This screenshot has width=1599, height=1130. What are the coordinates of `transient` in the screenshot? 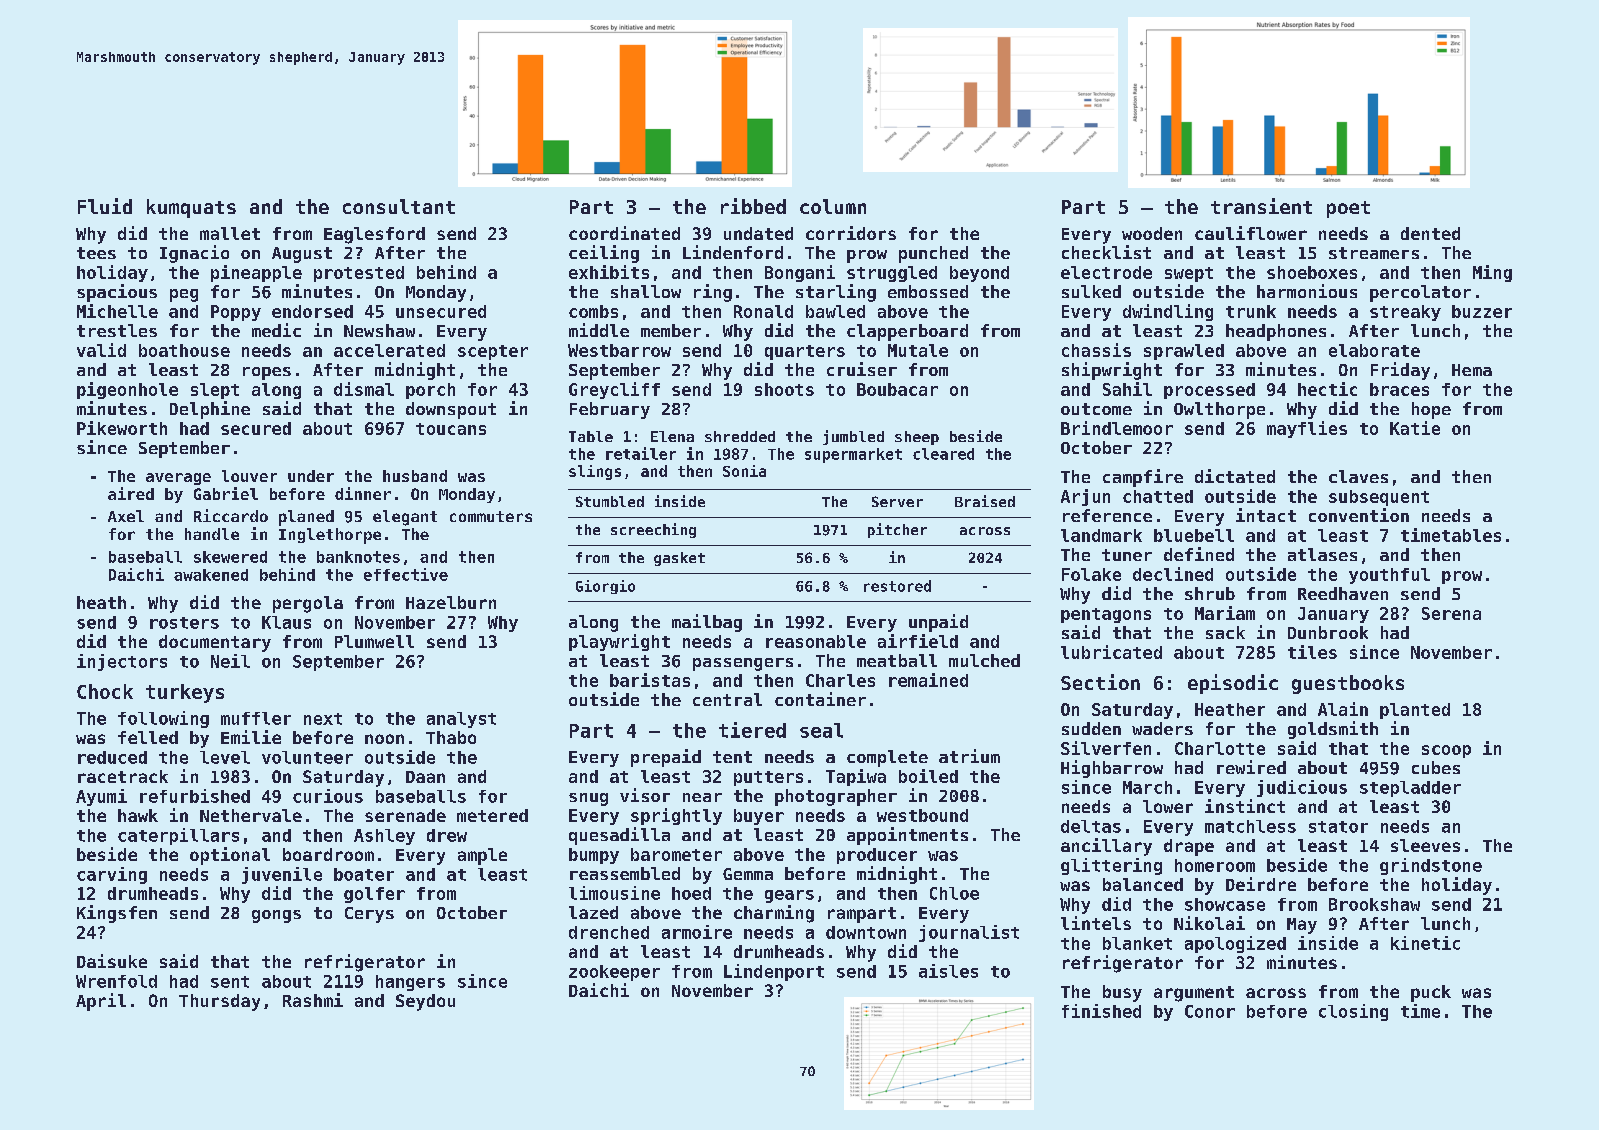 It's located at (1261, 206).
